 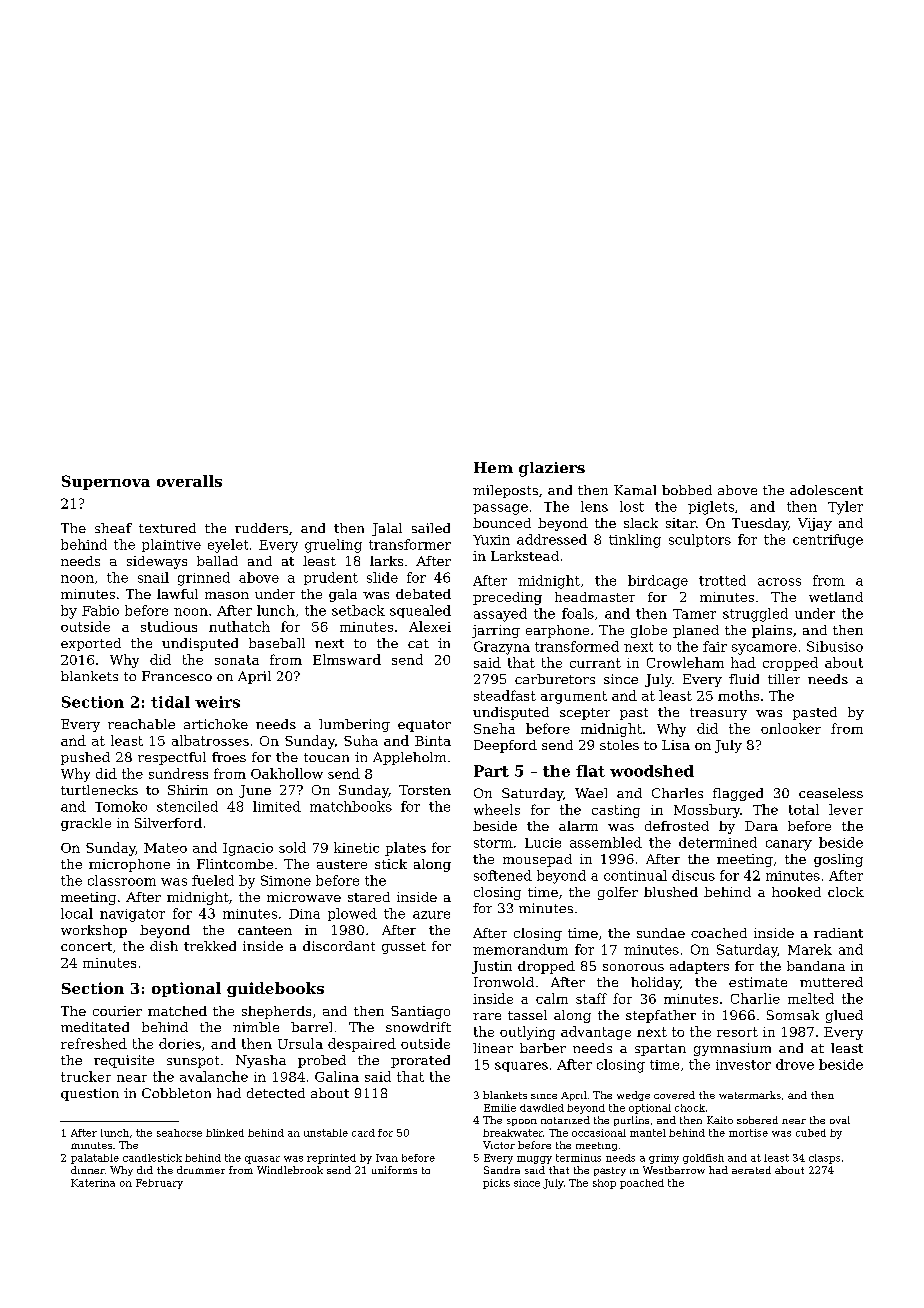 I want to click on Kamal, so click(x=635, y=490).
